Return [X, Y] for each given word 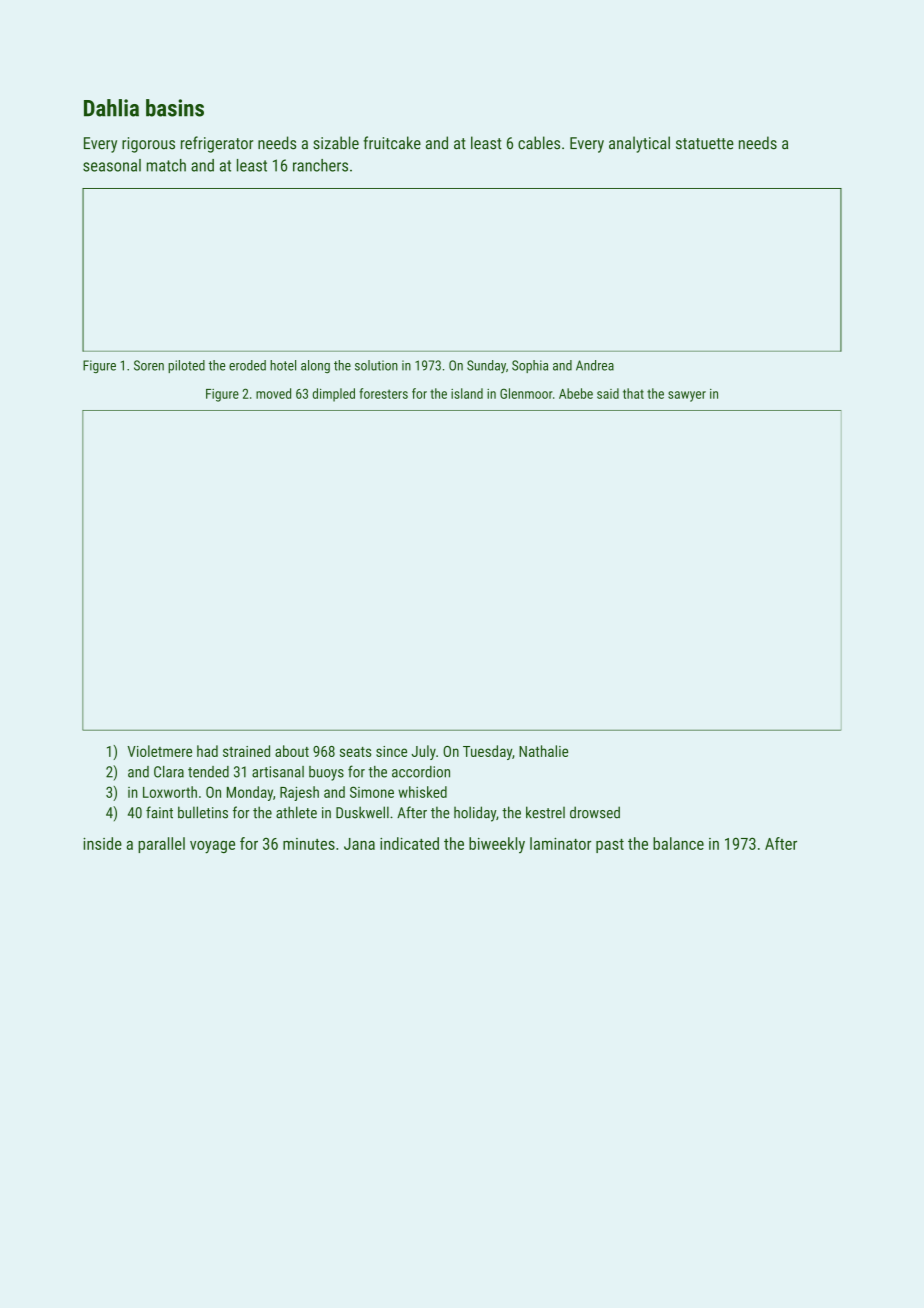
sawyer [687, 396]
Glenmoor [526, 393]
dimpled [334, 395]
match [166, 165]
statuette [705, 144]
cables [539, 143]
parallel [161, 845]
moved [273, 393]
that [633, 393]
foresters [383, 393]
